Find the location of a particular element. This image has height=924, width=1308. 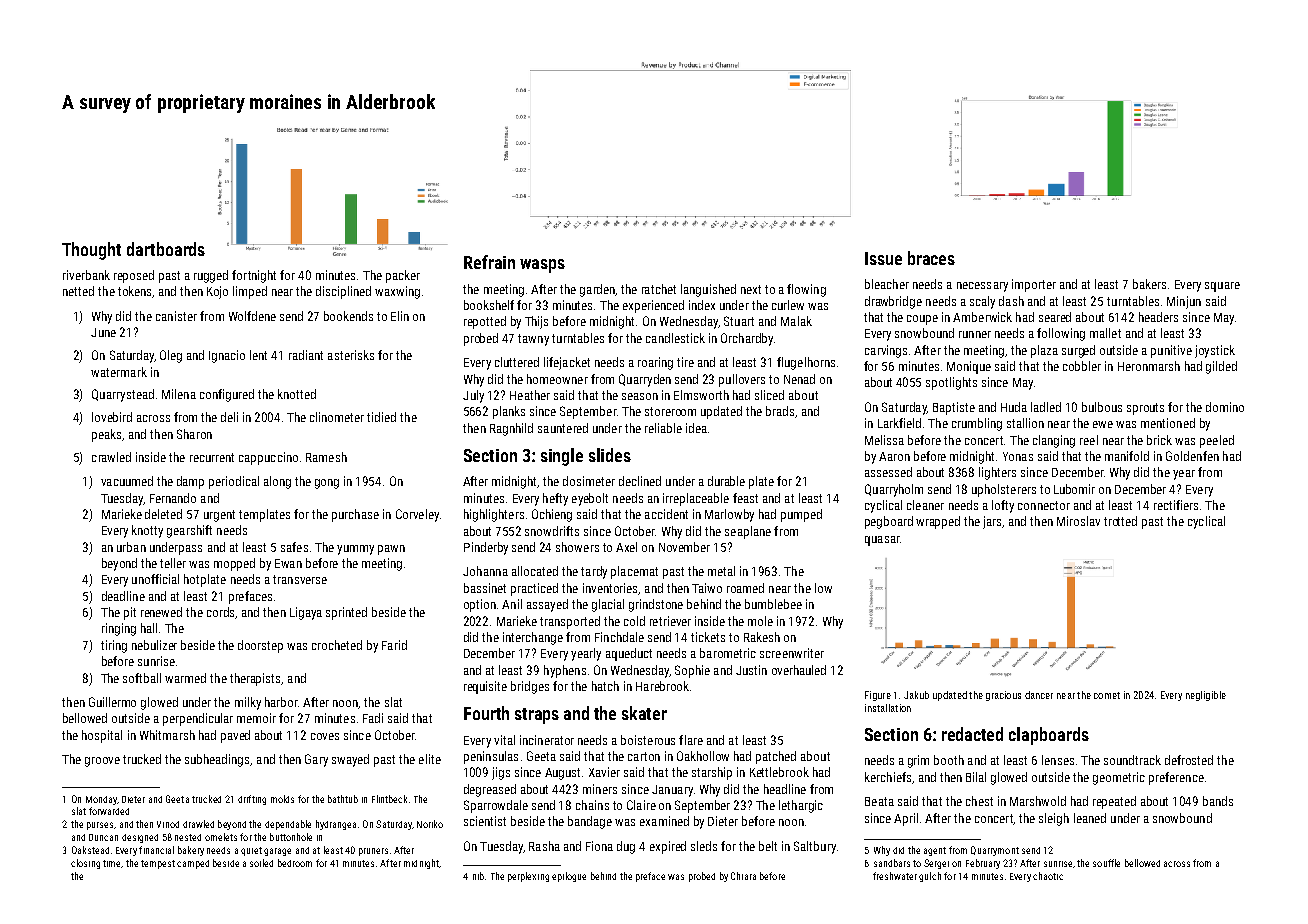

sprouts is located at coordinates (1145, 409).
